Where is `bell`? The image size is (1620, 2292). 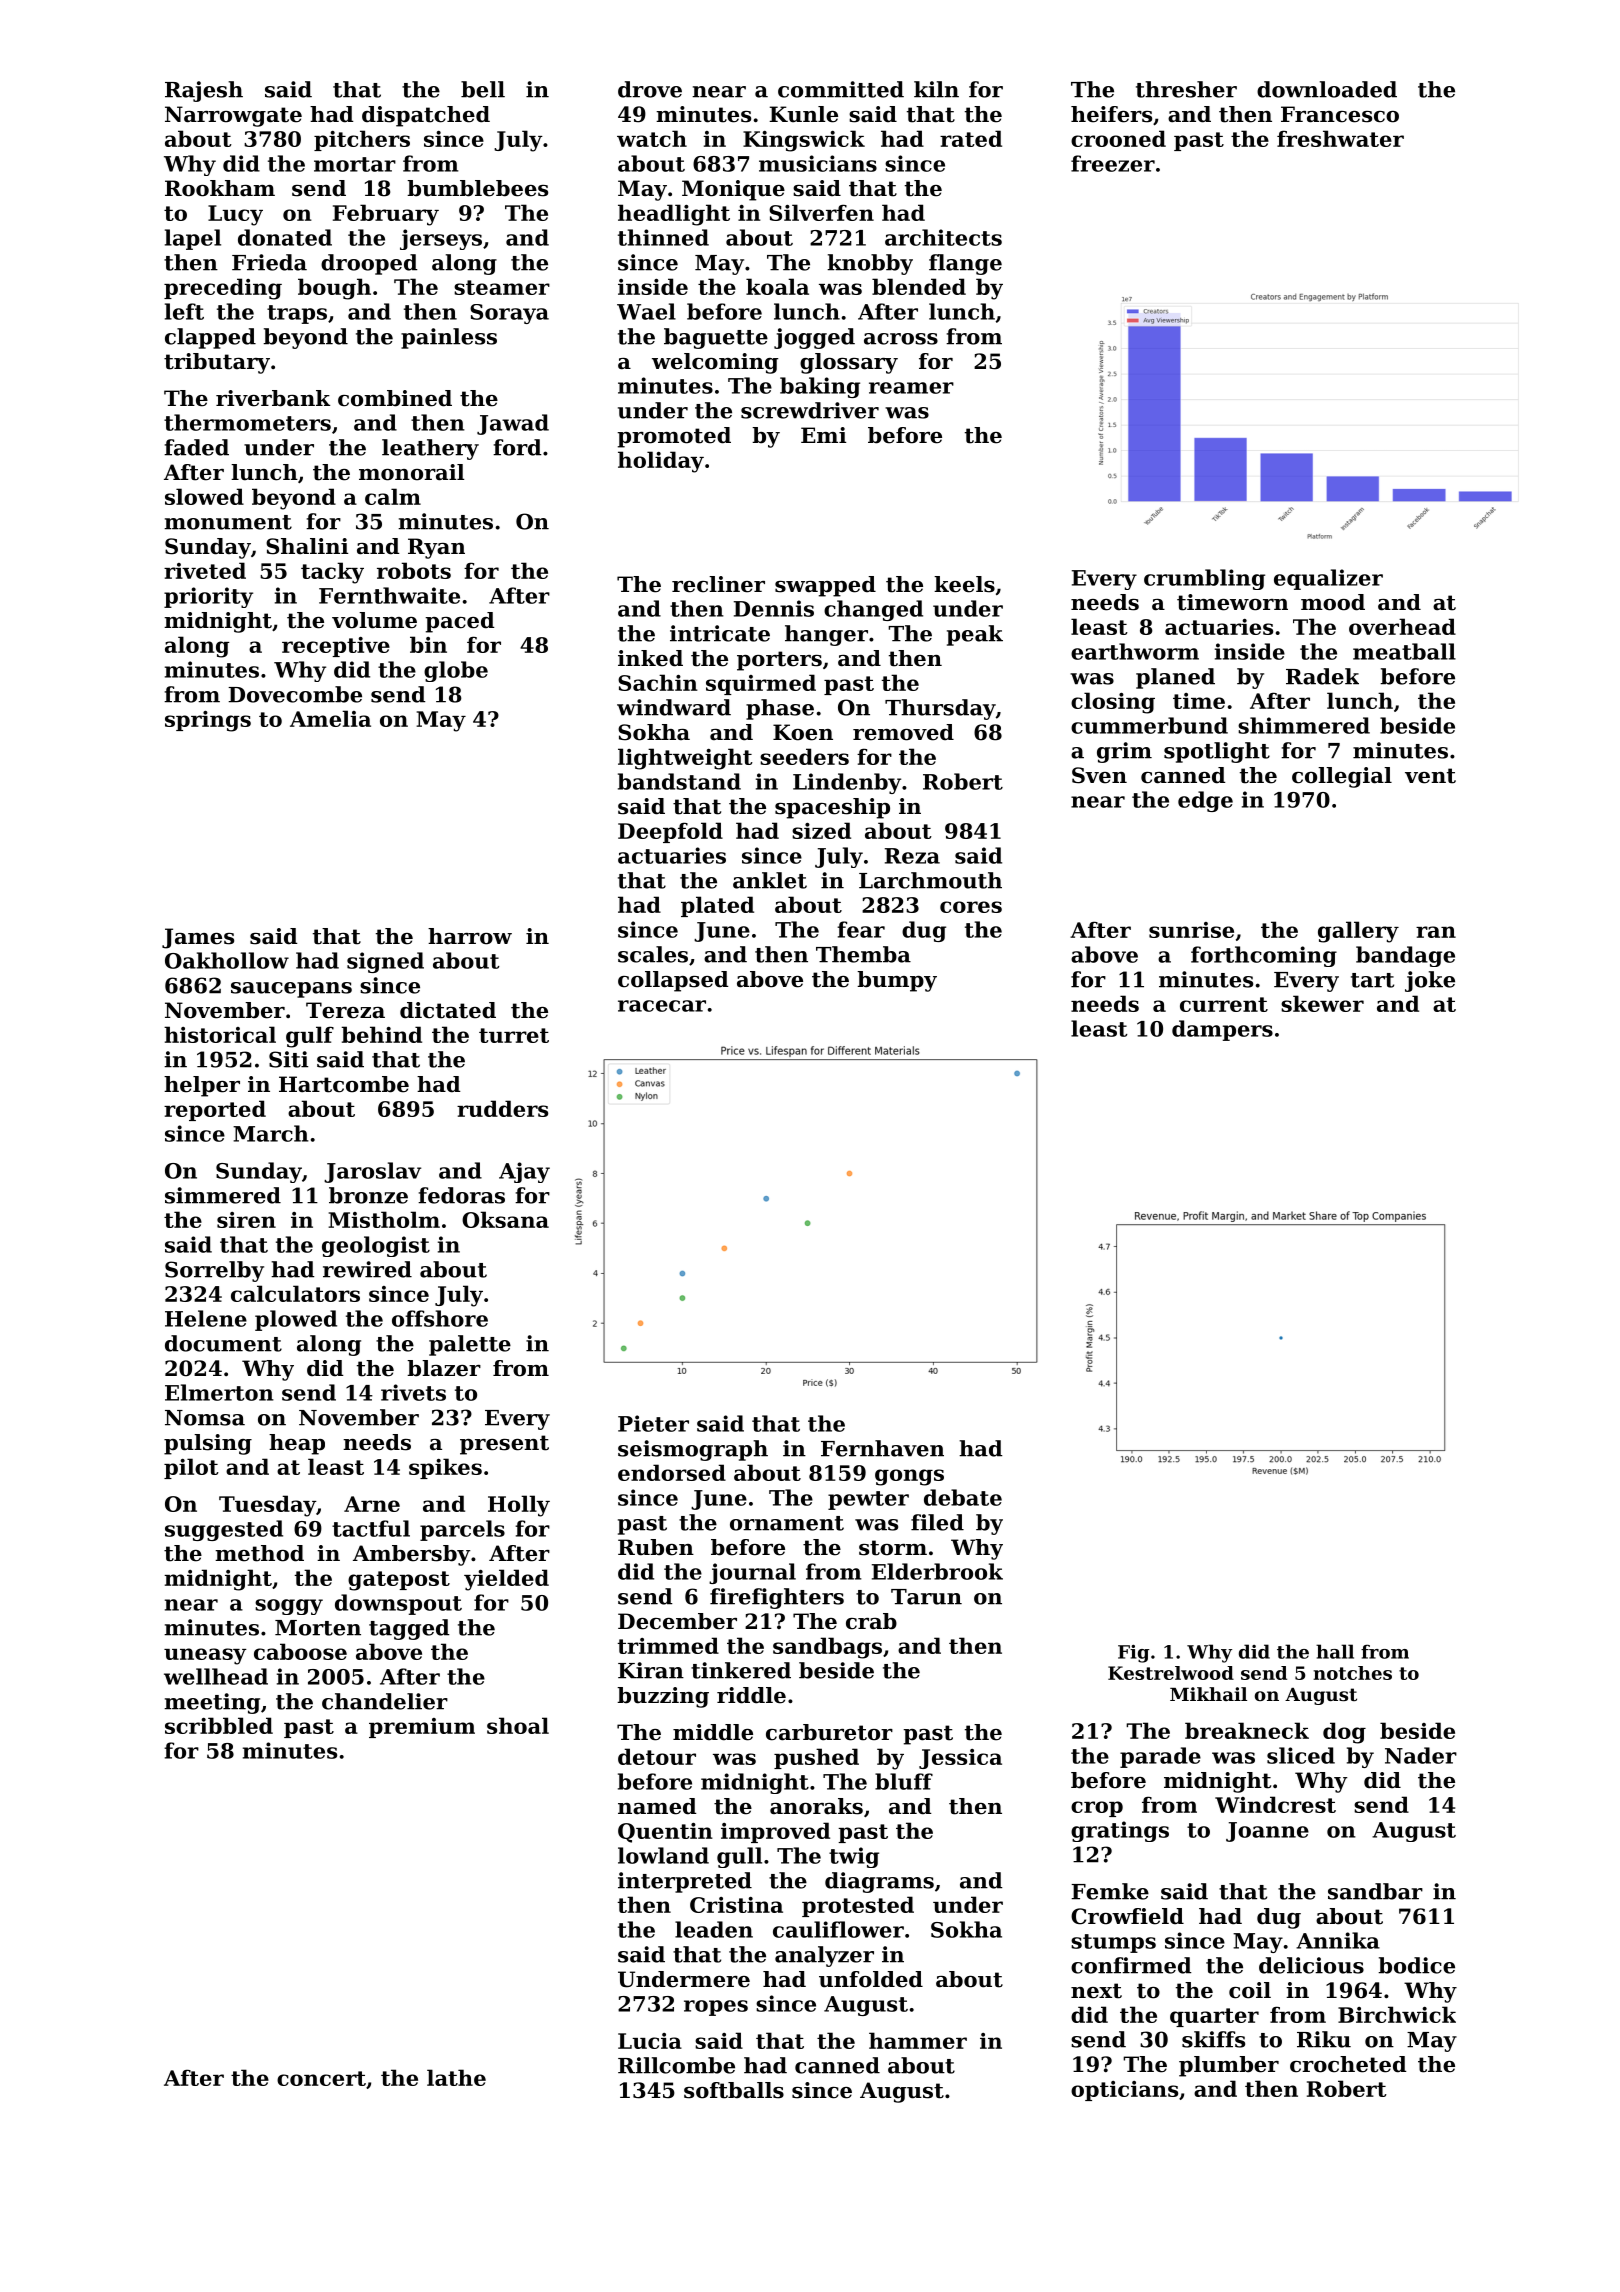 bell is located at coordinates (483, 89).
